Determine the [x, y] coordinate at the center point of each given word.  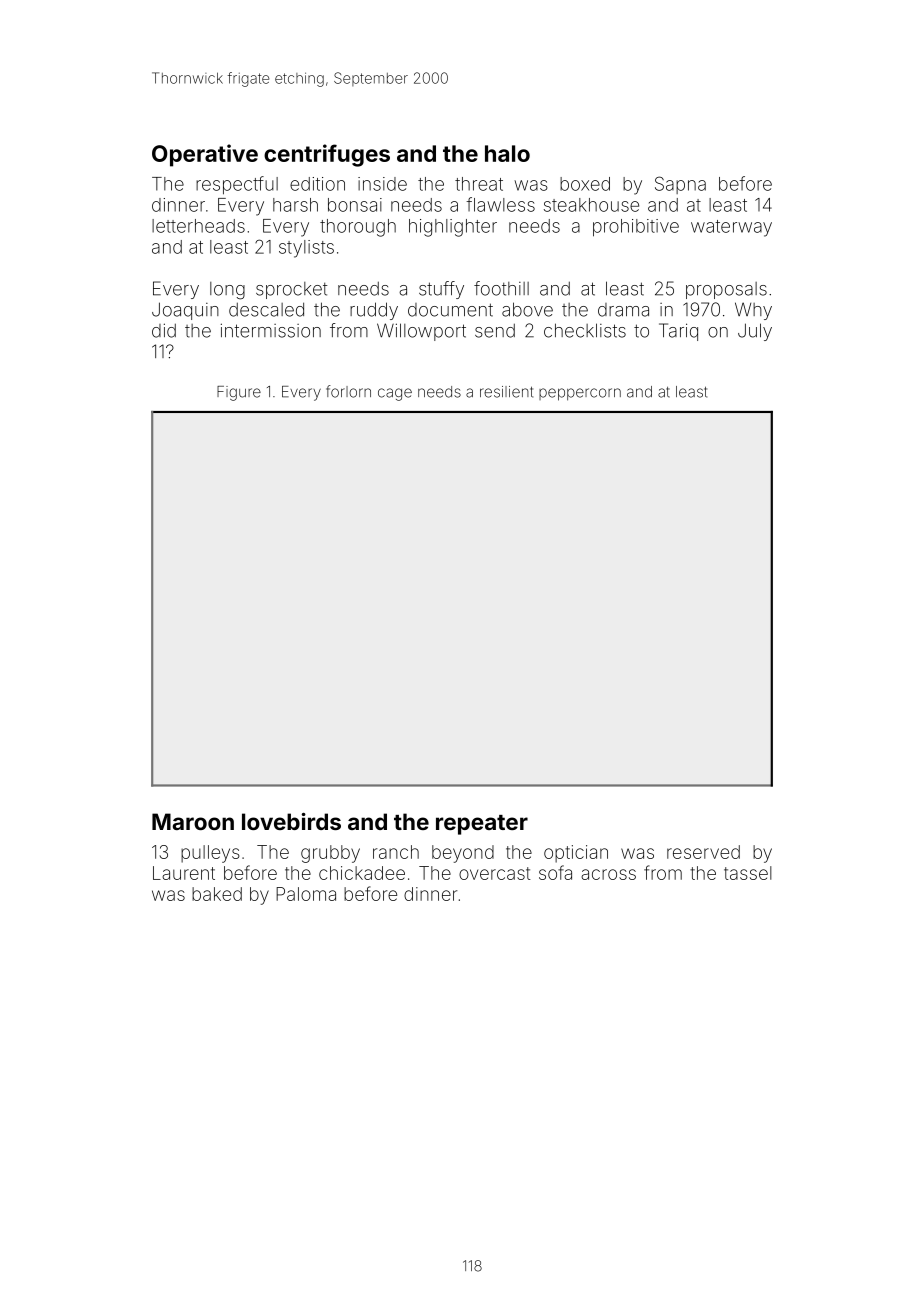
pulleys [210, 854]
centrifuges [327, 155]
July [755, 332]
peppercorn [580, 394]
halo [507, 153]
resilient [506, 392]
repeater [482, 825]
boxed [585, 184]
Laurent [184, 873]
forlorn [348, 391]
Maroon [193, 821]
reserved [703, 852]
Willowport [421, 332]
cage [395, 394]
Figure [239, 393]
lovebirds [291, 821]
